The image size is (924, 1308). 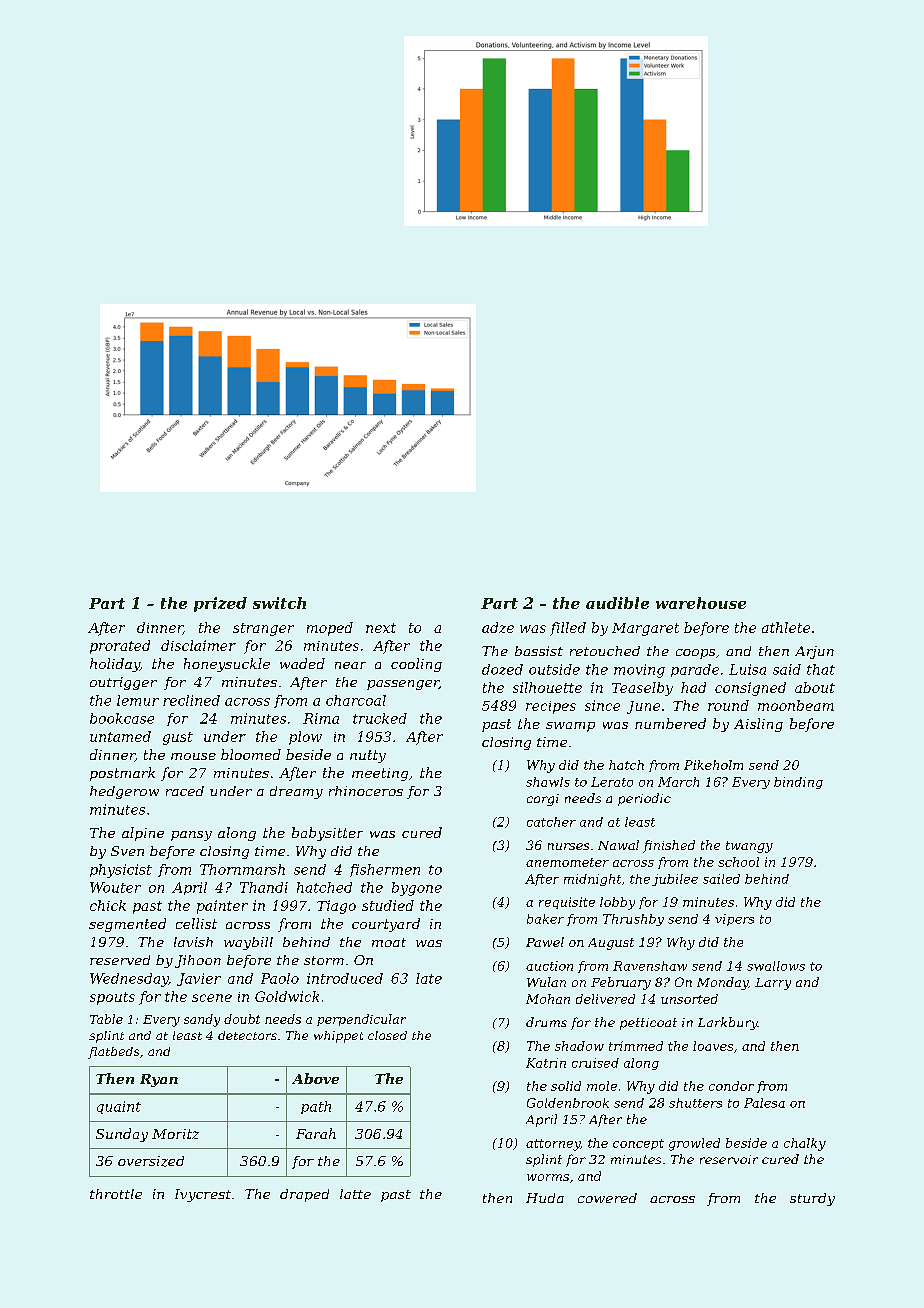 What do you see at coordinates (198, 645) in the screenshot?
I see `disclaimer` at bounding box center [198, 645].
